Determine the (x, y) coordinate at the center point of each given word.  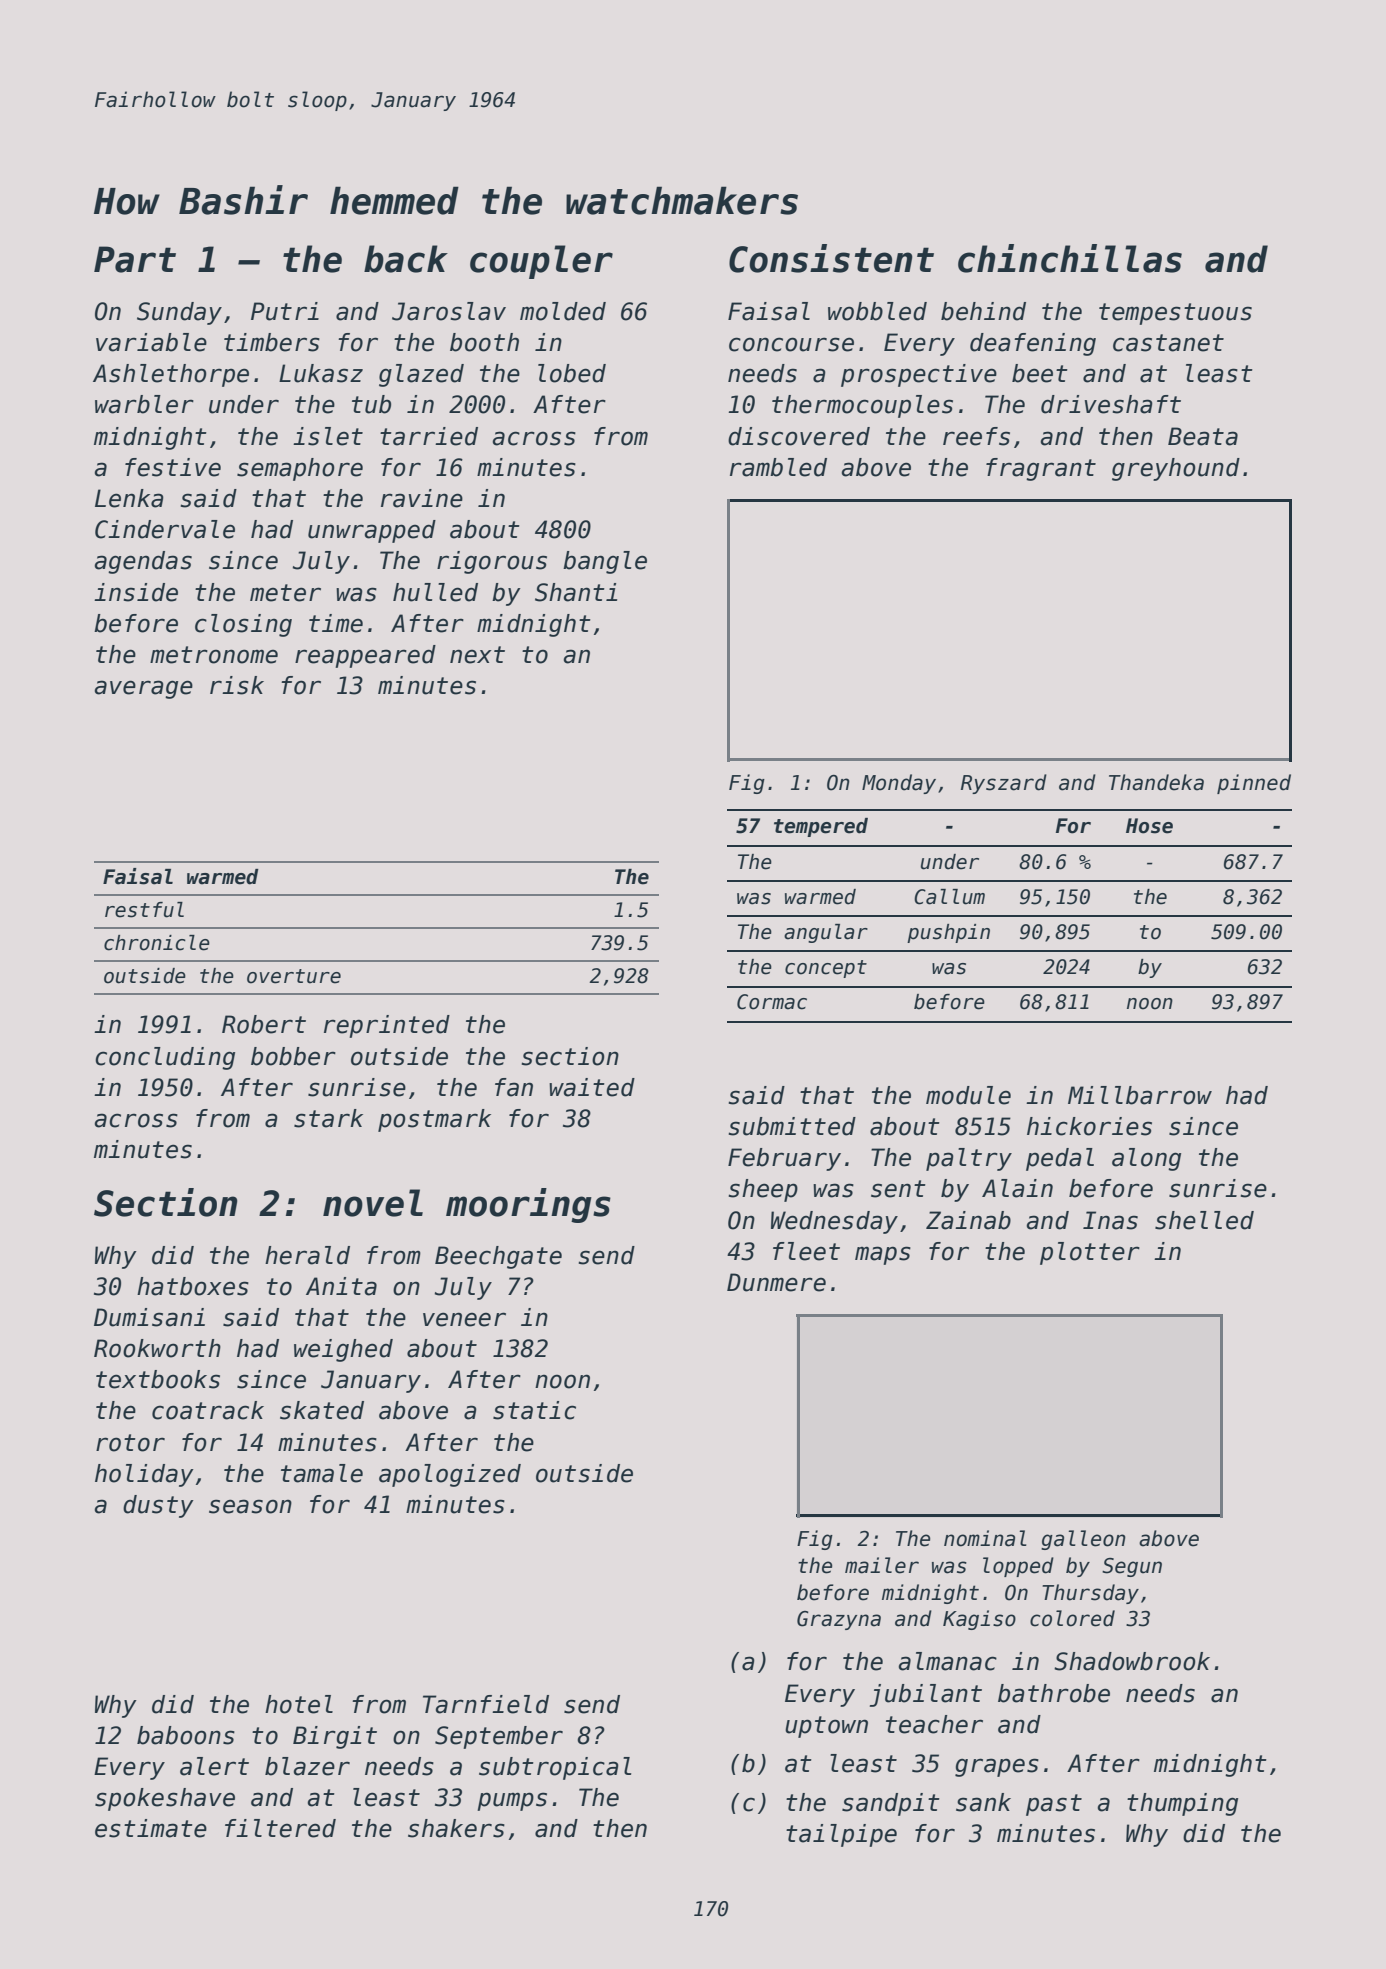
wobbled (877, 311)
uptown (826, 1727)
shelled (1204, 1220)
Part (135, 259)
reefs (976, 436)
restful (144, 910)
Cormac (772, 1002)
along (1146, 1159)
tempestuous (1175, 314)
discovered (799, 436)
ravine (422, 498)
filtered (280, 1828)
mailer (882, 1565)
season (250, 1506)
